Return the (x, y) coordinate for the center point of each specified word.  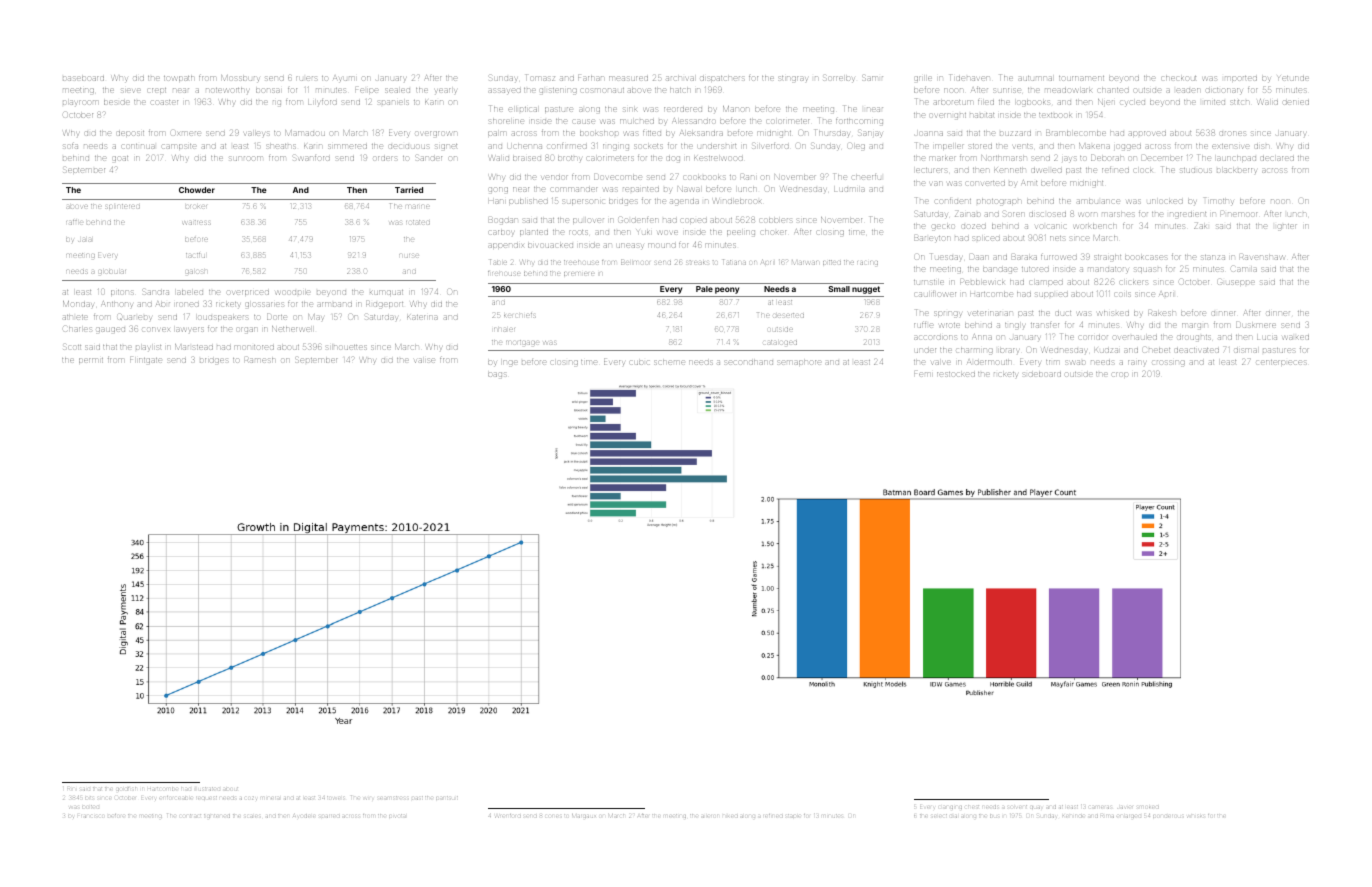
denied (1296, 102)
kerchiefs (520, 315)
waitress (197, 222)
